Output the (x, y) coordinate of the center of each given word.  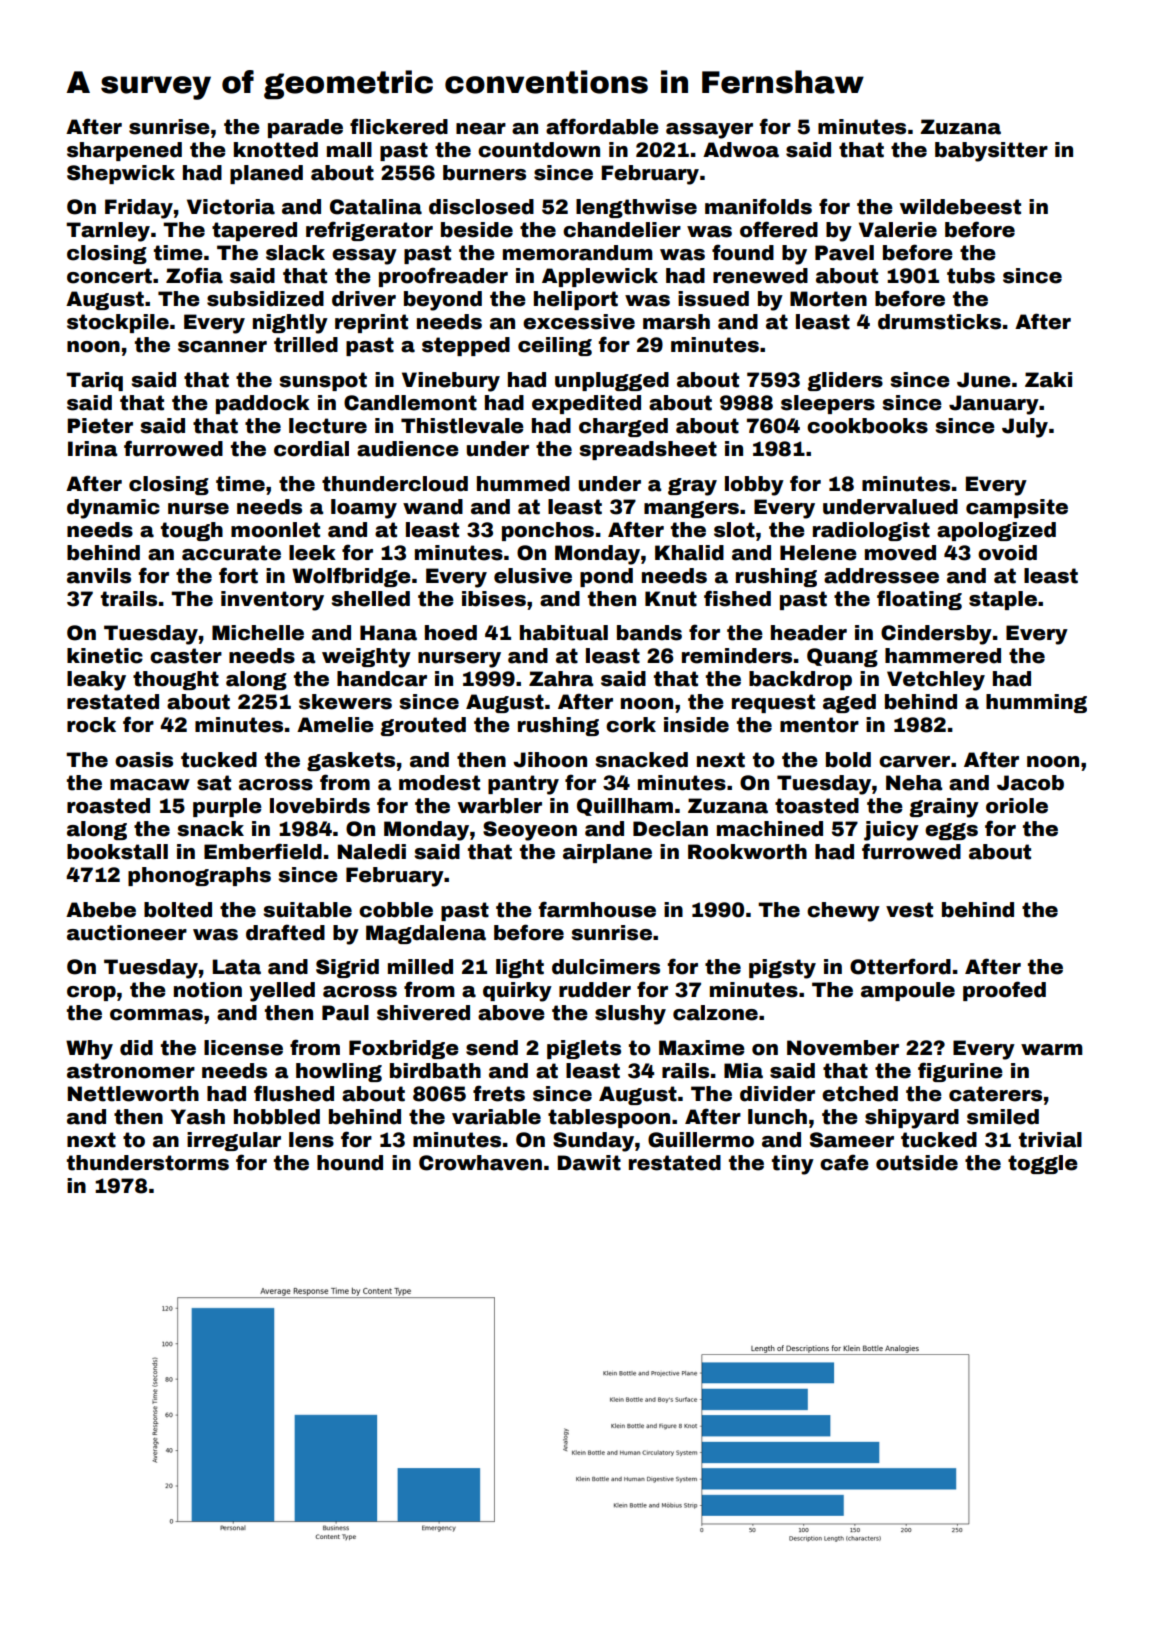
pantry (523, 785)
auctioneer (127, 933)
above (511, 1013)
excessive (579, 322)
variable (496, 1117)
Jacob (1030, 783)
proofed (1004, 991)
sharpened (124, 151)
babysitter (991, 152)
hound (350, 1163)
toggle (1043, 1164)
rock (91, 725)
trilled (306, 345)
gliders (845, 381)
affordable (602, 126)
